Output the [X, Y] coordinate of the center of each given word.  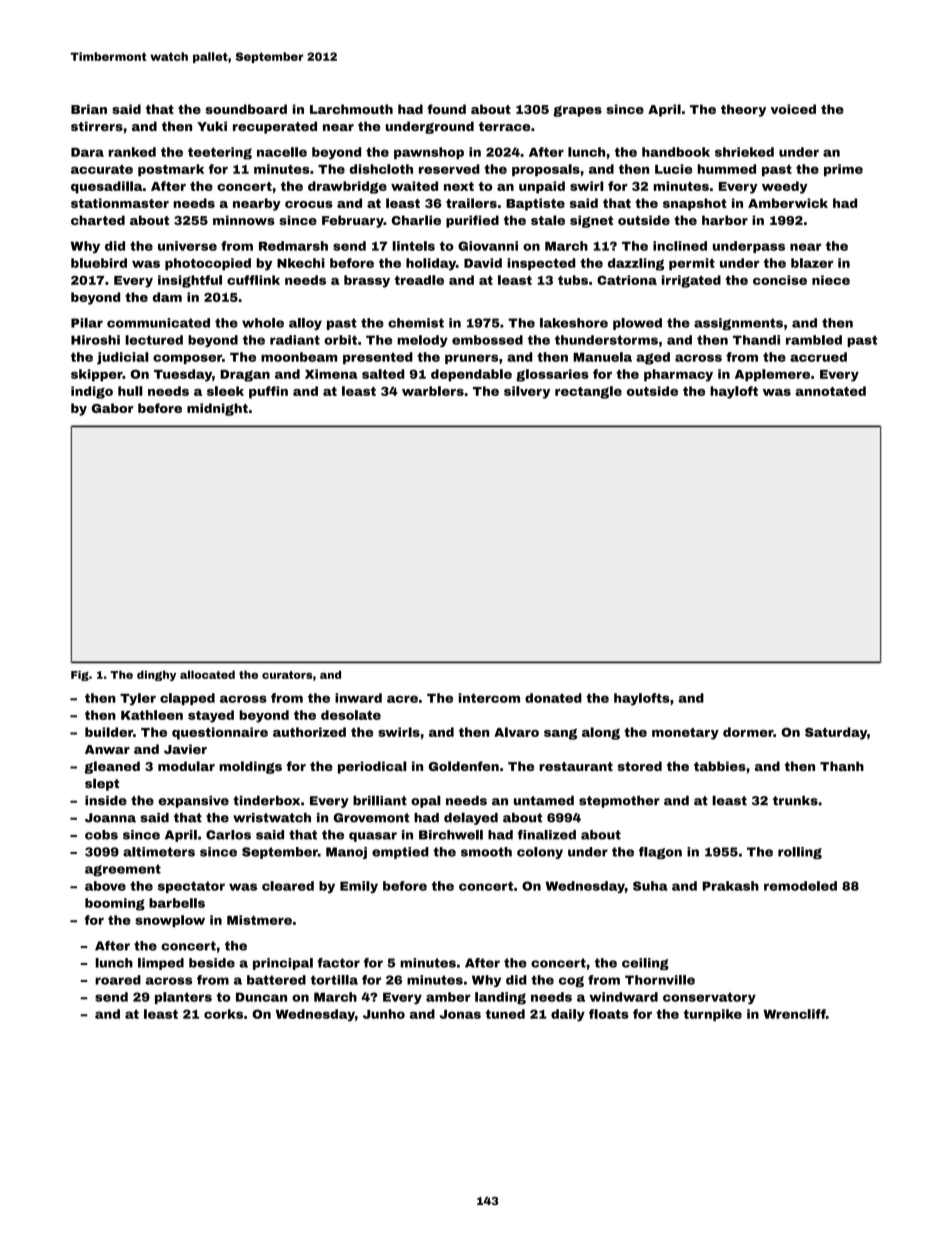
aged [653, 358]
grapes [577, 111]
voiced [793, 109]
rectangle [588, 392]
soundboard [246, 109]
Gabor [113, 408]
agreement [123, 870]
